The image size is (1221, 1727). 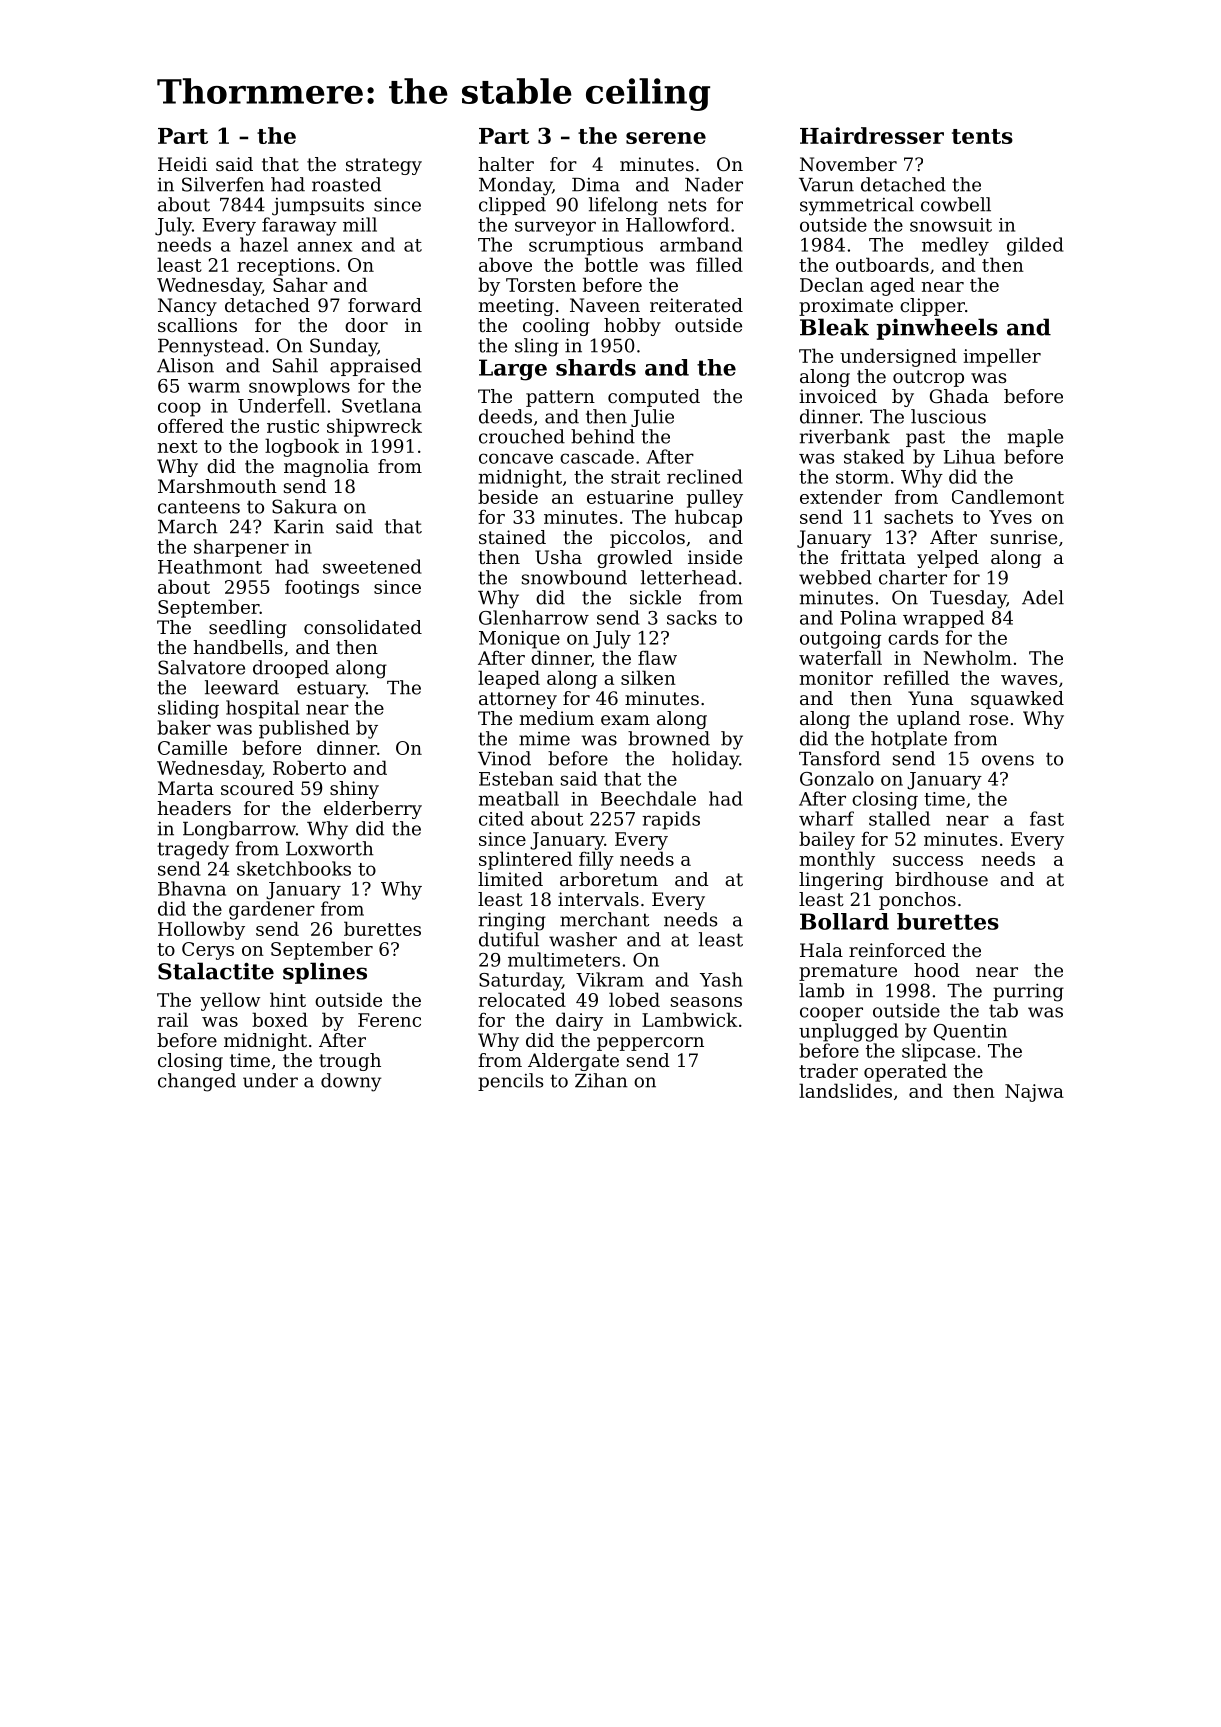 I want to click on Lihua, so click(x=969, y=456).
